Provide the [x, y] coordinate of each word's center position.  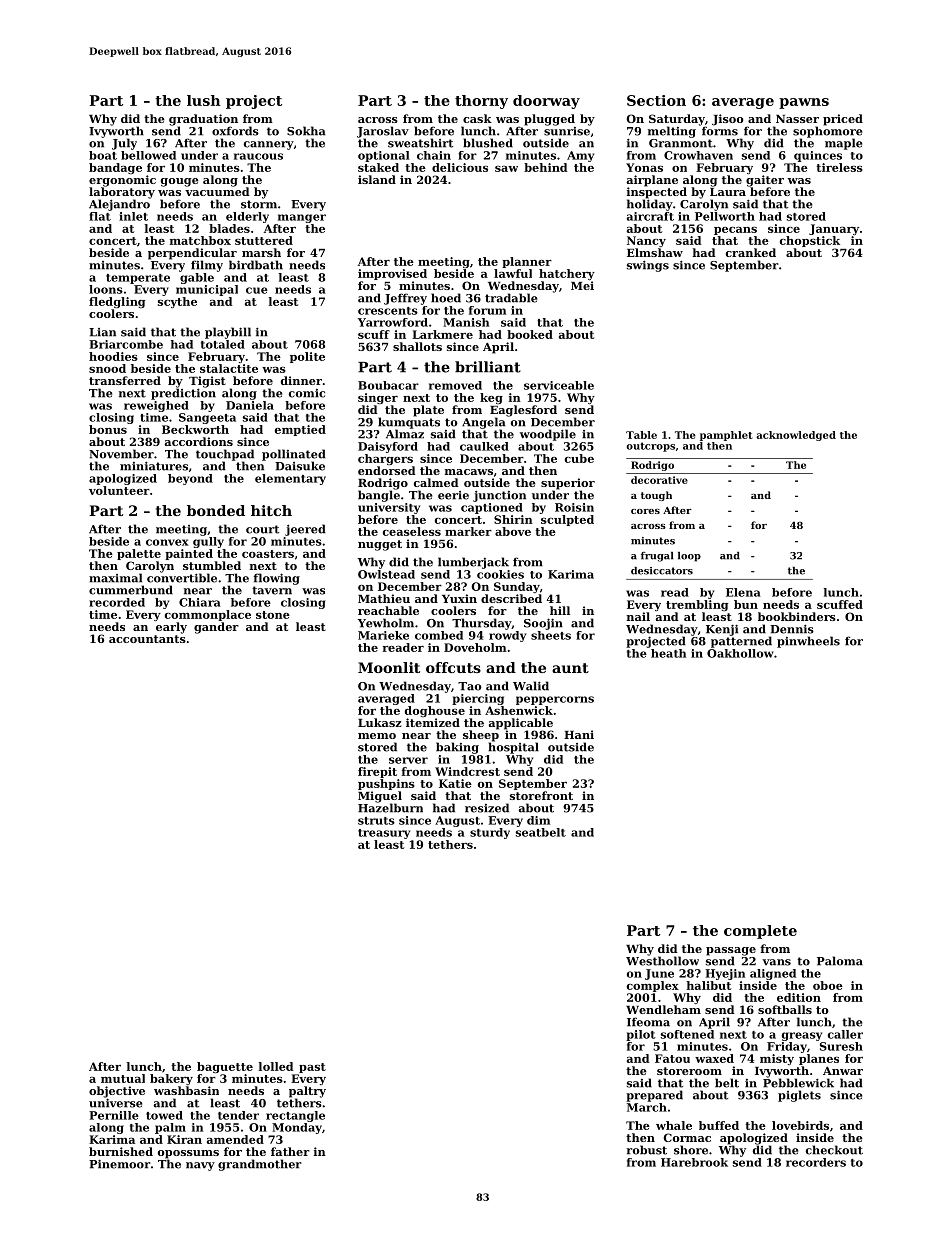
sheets [551, 635]
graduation [203, 120]
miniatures [154, 466]
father [290, 1151]
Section [656, 100]
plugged [549, 120]
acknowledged [796, 436]
